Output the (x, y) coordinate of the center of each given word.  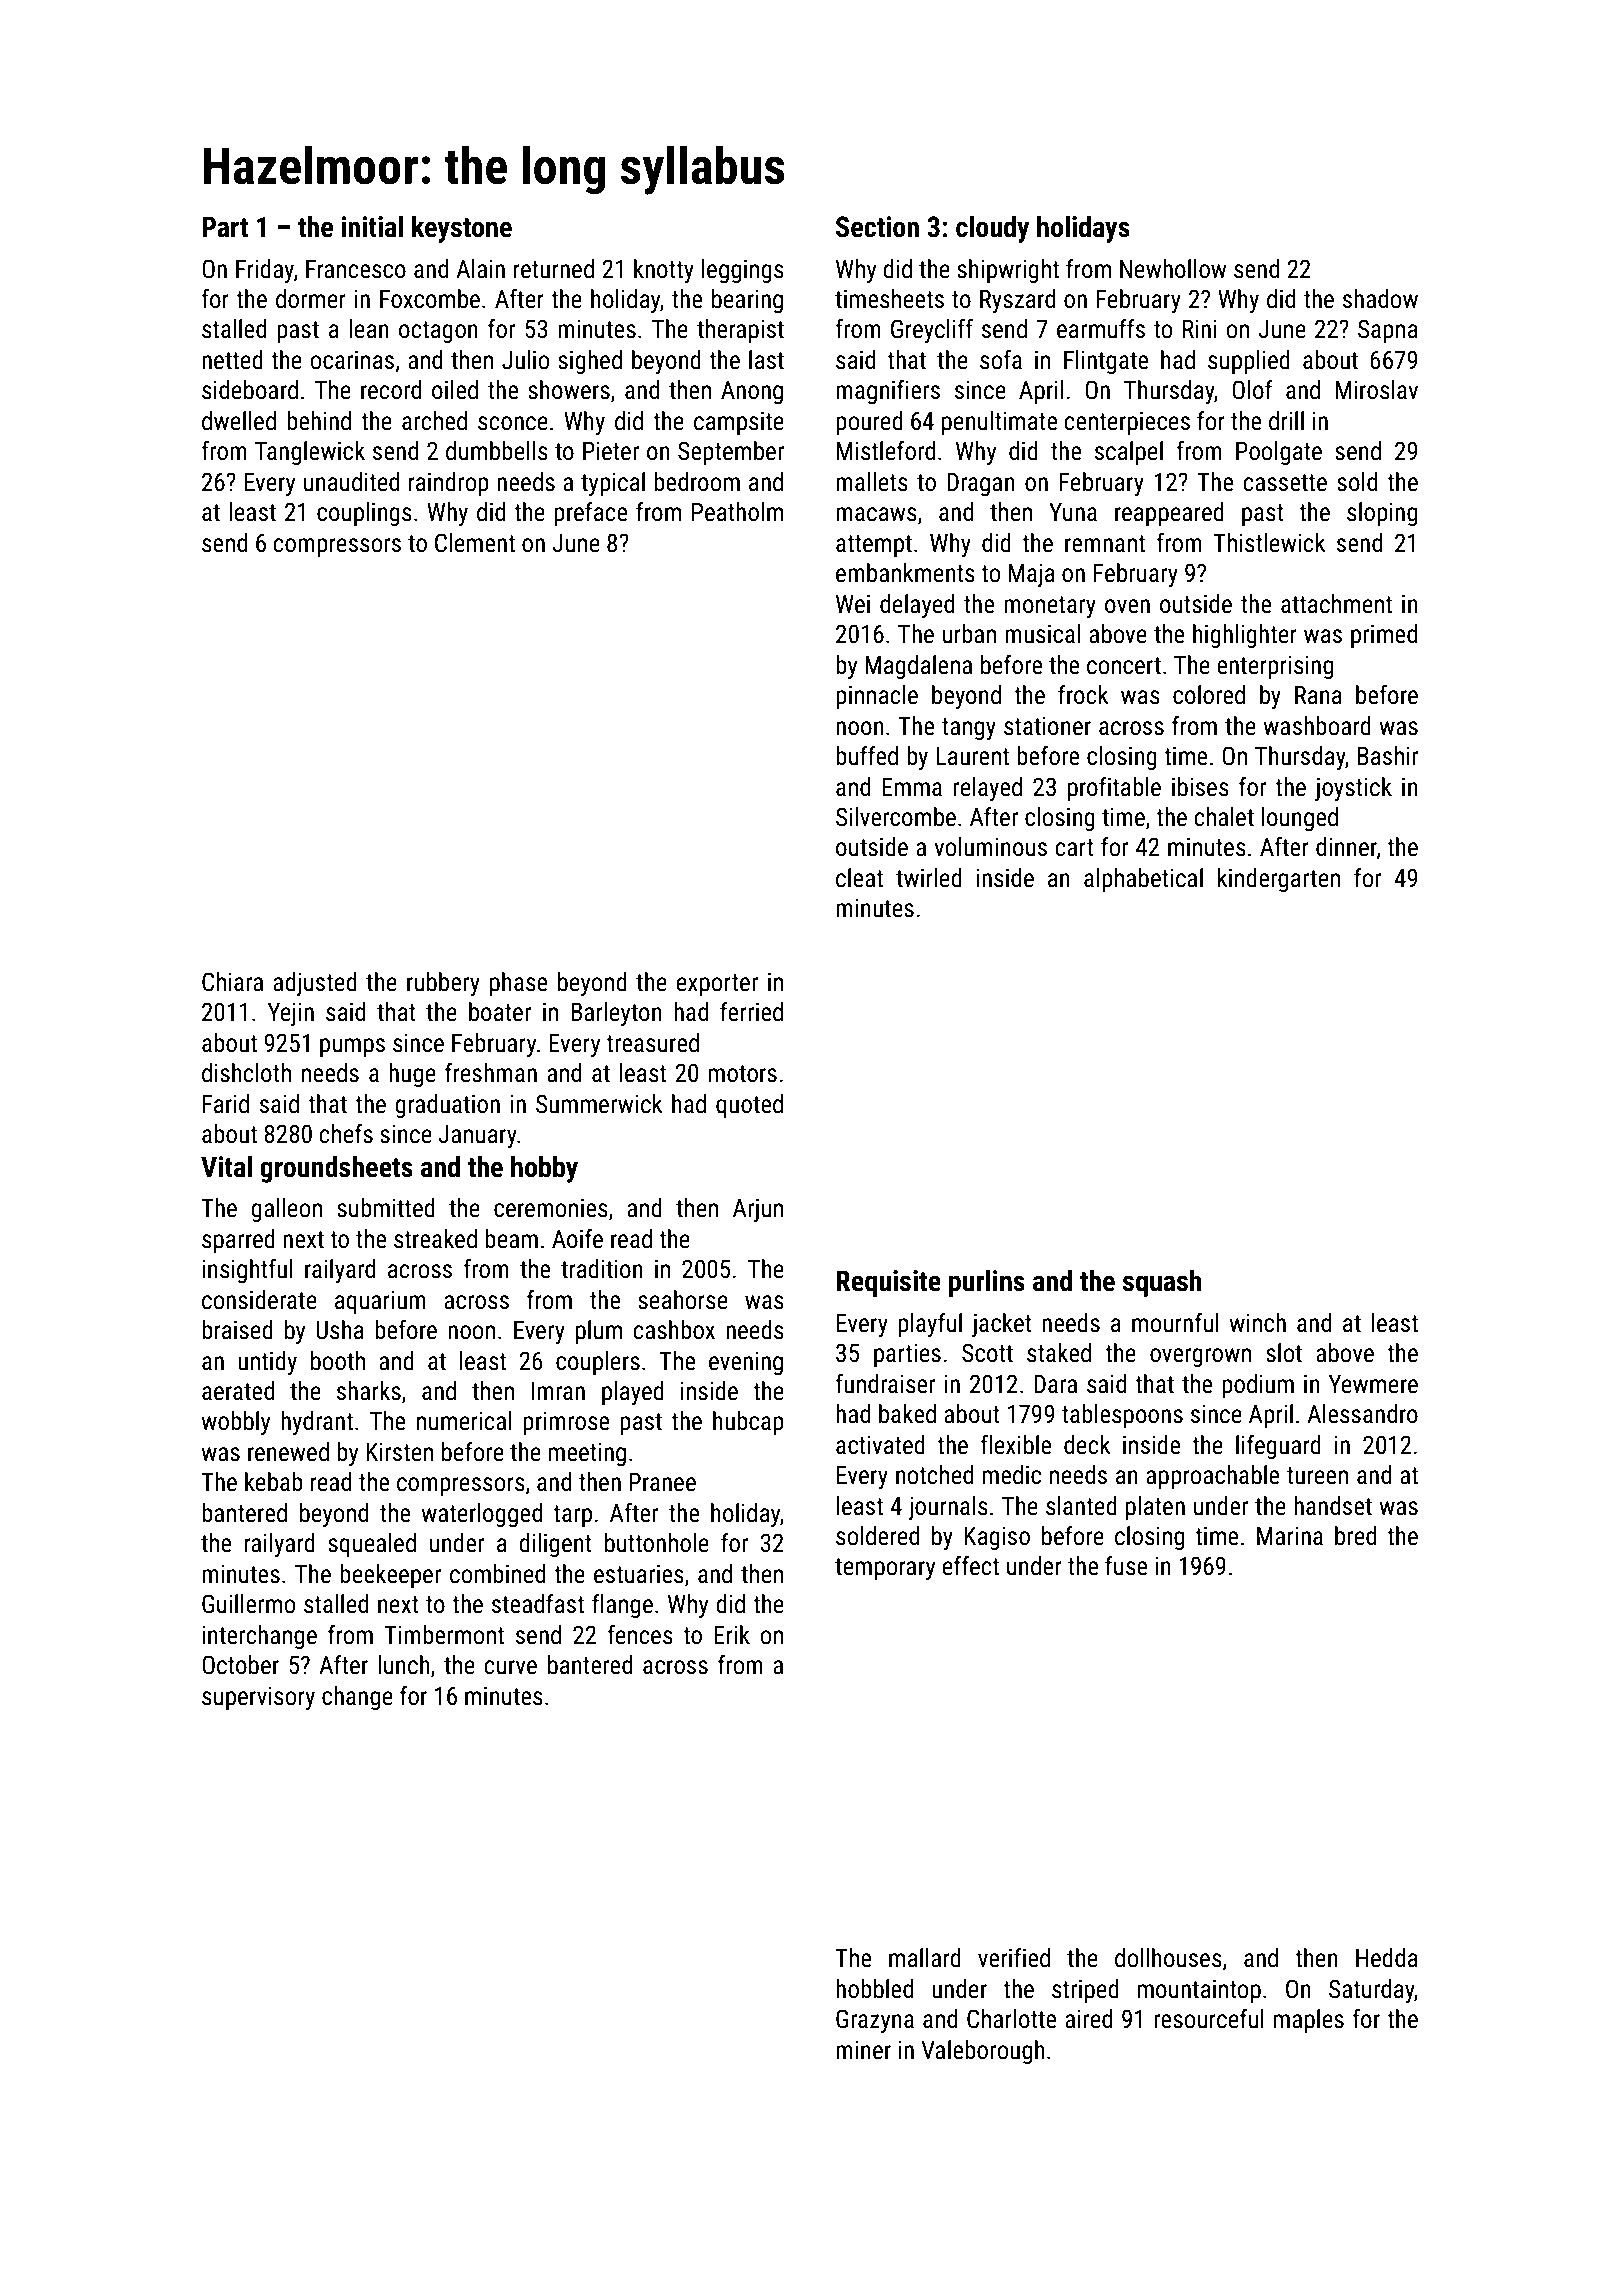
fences (640, 1635)
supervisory (258, 1698)
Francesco (356, 269)
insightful (247, 1271)
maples (1309, 2021)
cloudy (993, 229)
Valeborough (983, 2052)
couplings (364, 514)
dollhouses (1168, 1958)
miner (863, 2050)
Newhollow (1173, 269)
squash (1162, 1283)
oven (1127, 606)
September (731, 453)
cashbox (674, 1330)
